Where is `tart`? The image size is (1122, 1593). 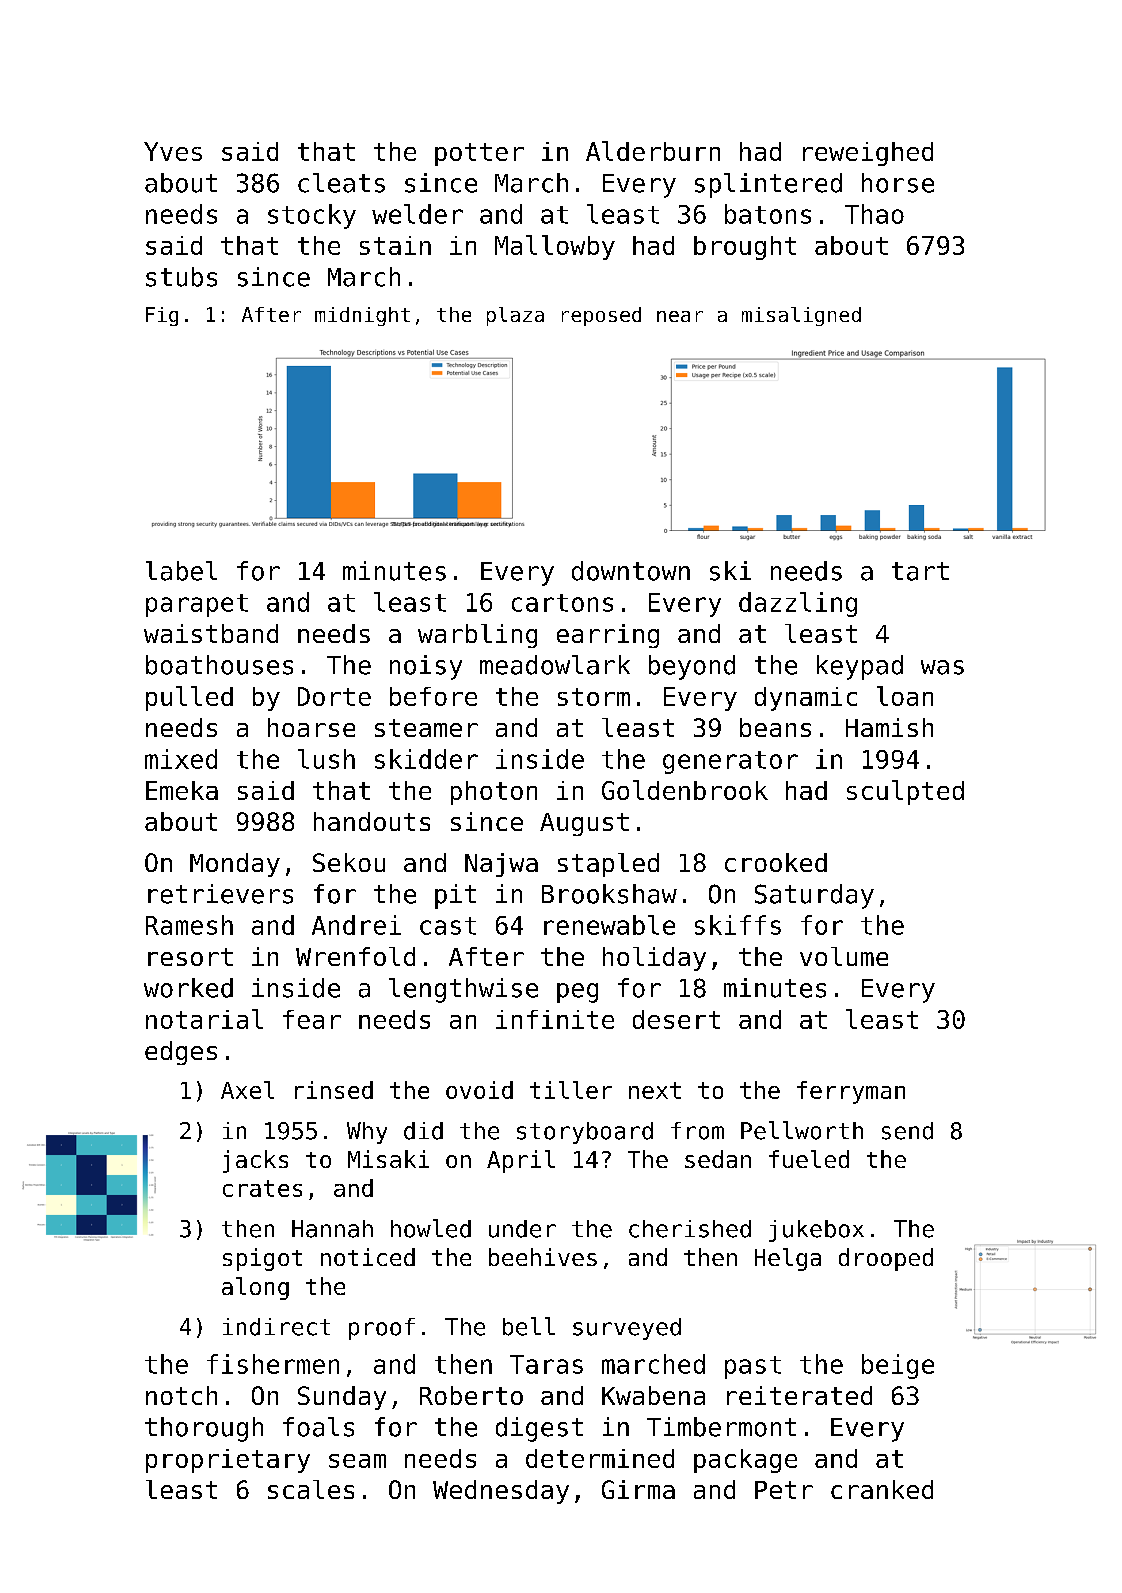 tart is located at coordinates (920, 571).
